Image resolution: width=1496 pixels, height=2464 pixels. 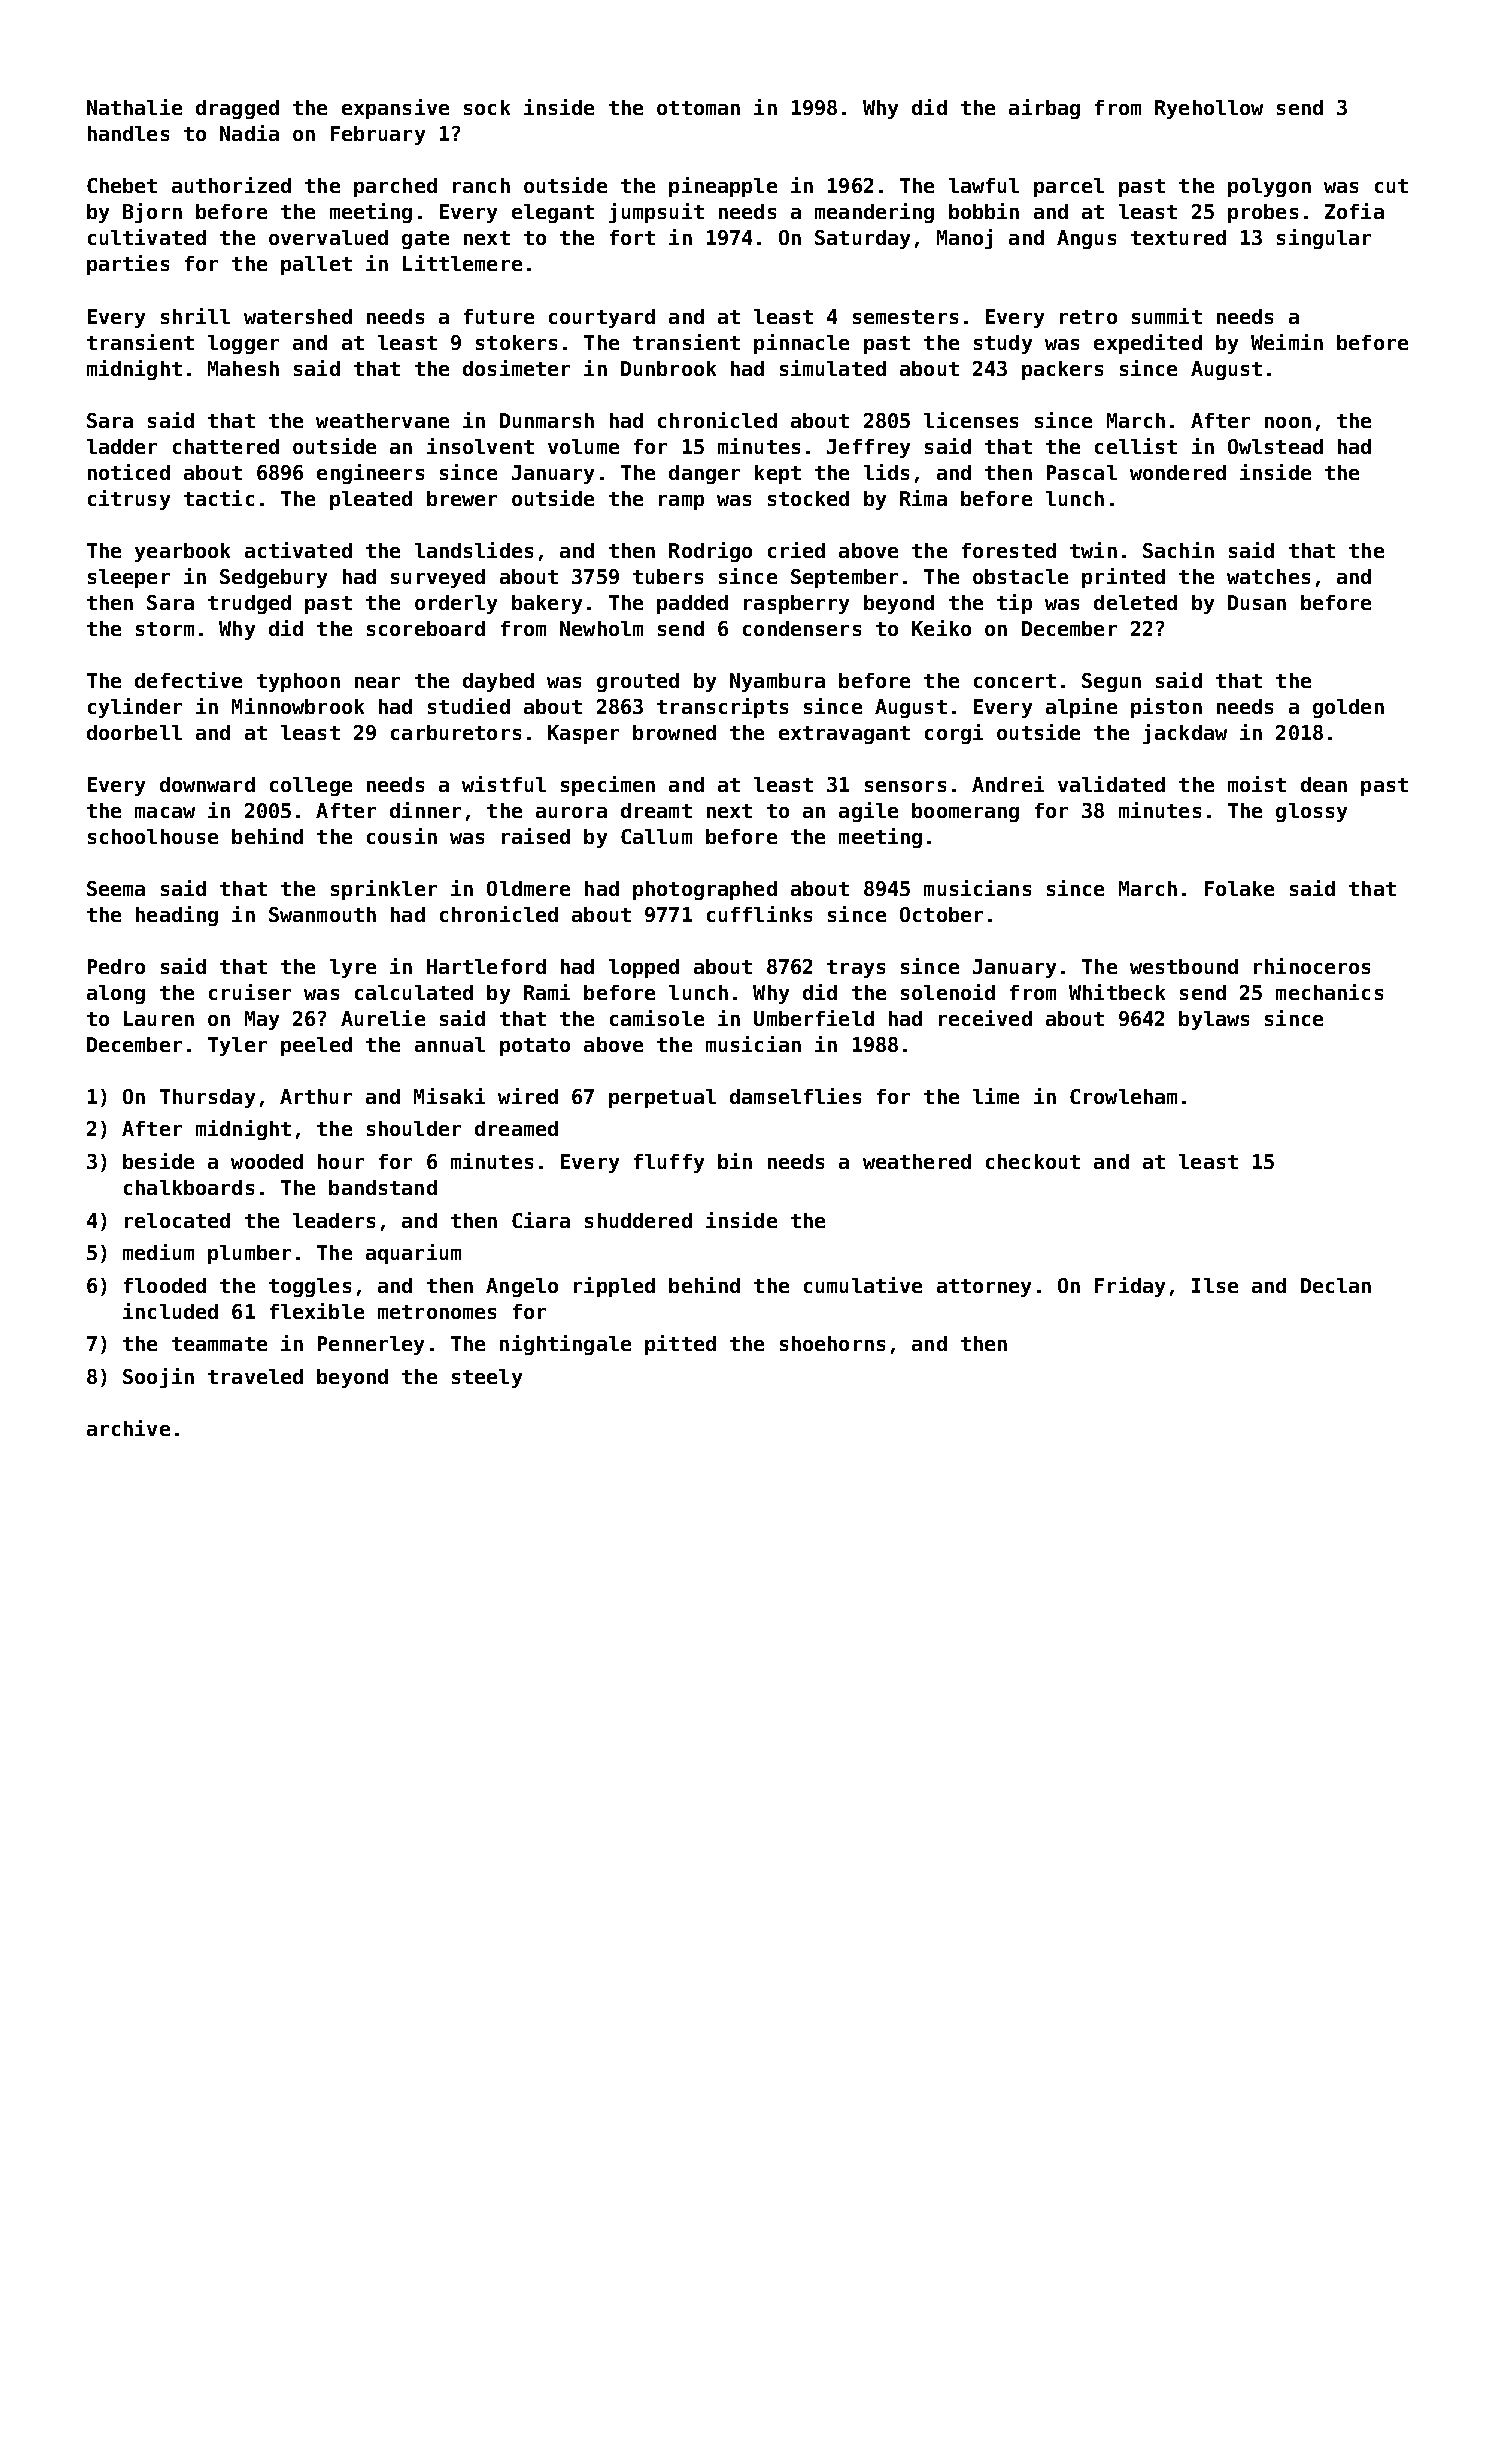 I want to click on archive, so click(x=128, y=1428).
